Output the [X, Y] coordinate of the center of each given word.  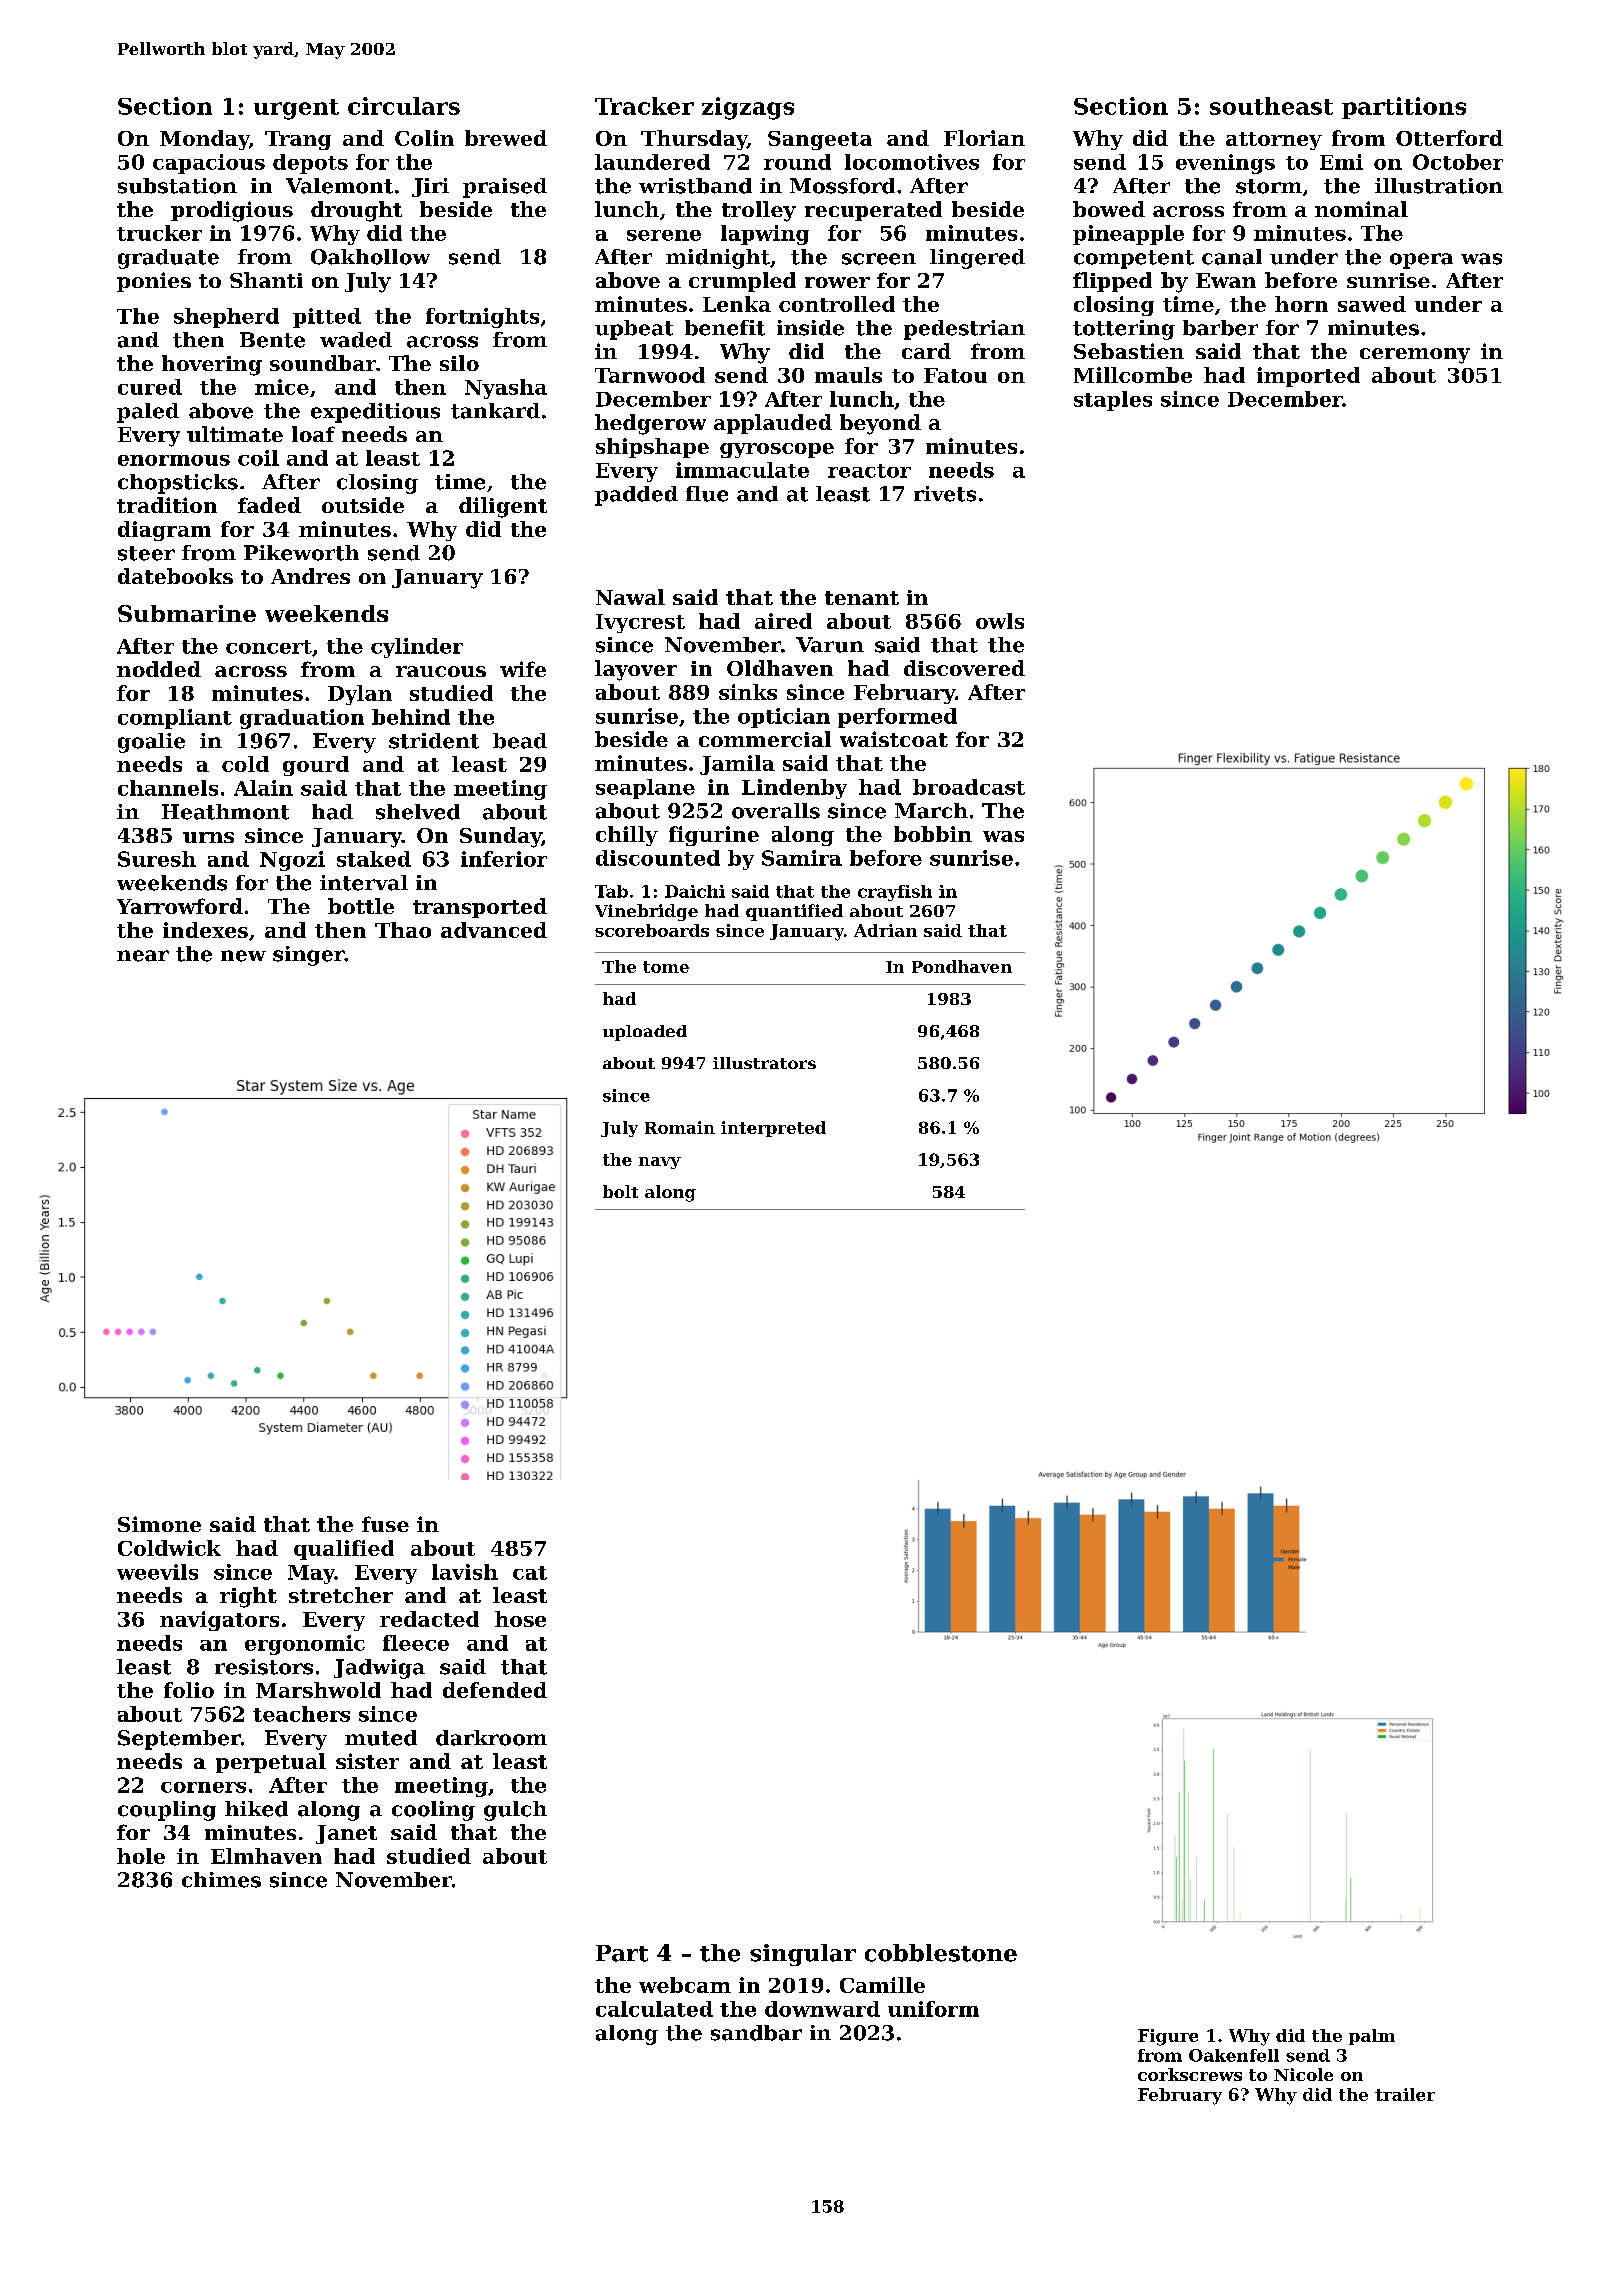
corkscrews [1190, 2074]
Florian [984, 138]
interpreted [773, 1129]
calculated [654, 2009]
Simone [159, 1524]
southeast [1271, 106]
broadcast [969, 787]
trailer [1405, 2094]
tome [666, 967]
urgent [296, 109]
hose [520, 1619]
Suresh [157, 859]
